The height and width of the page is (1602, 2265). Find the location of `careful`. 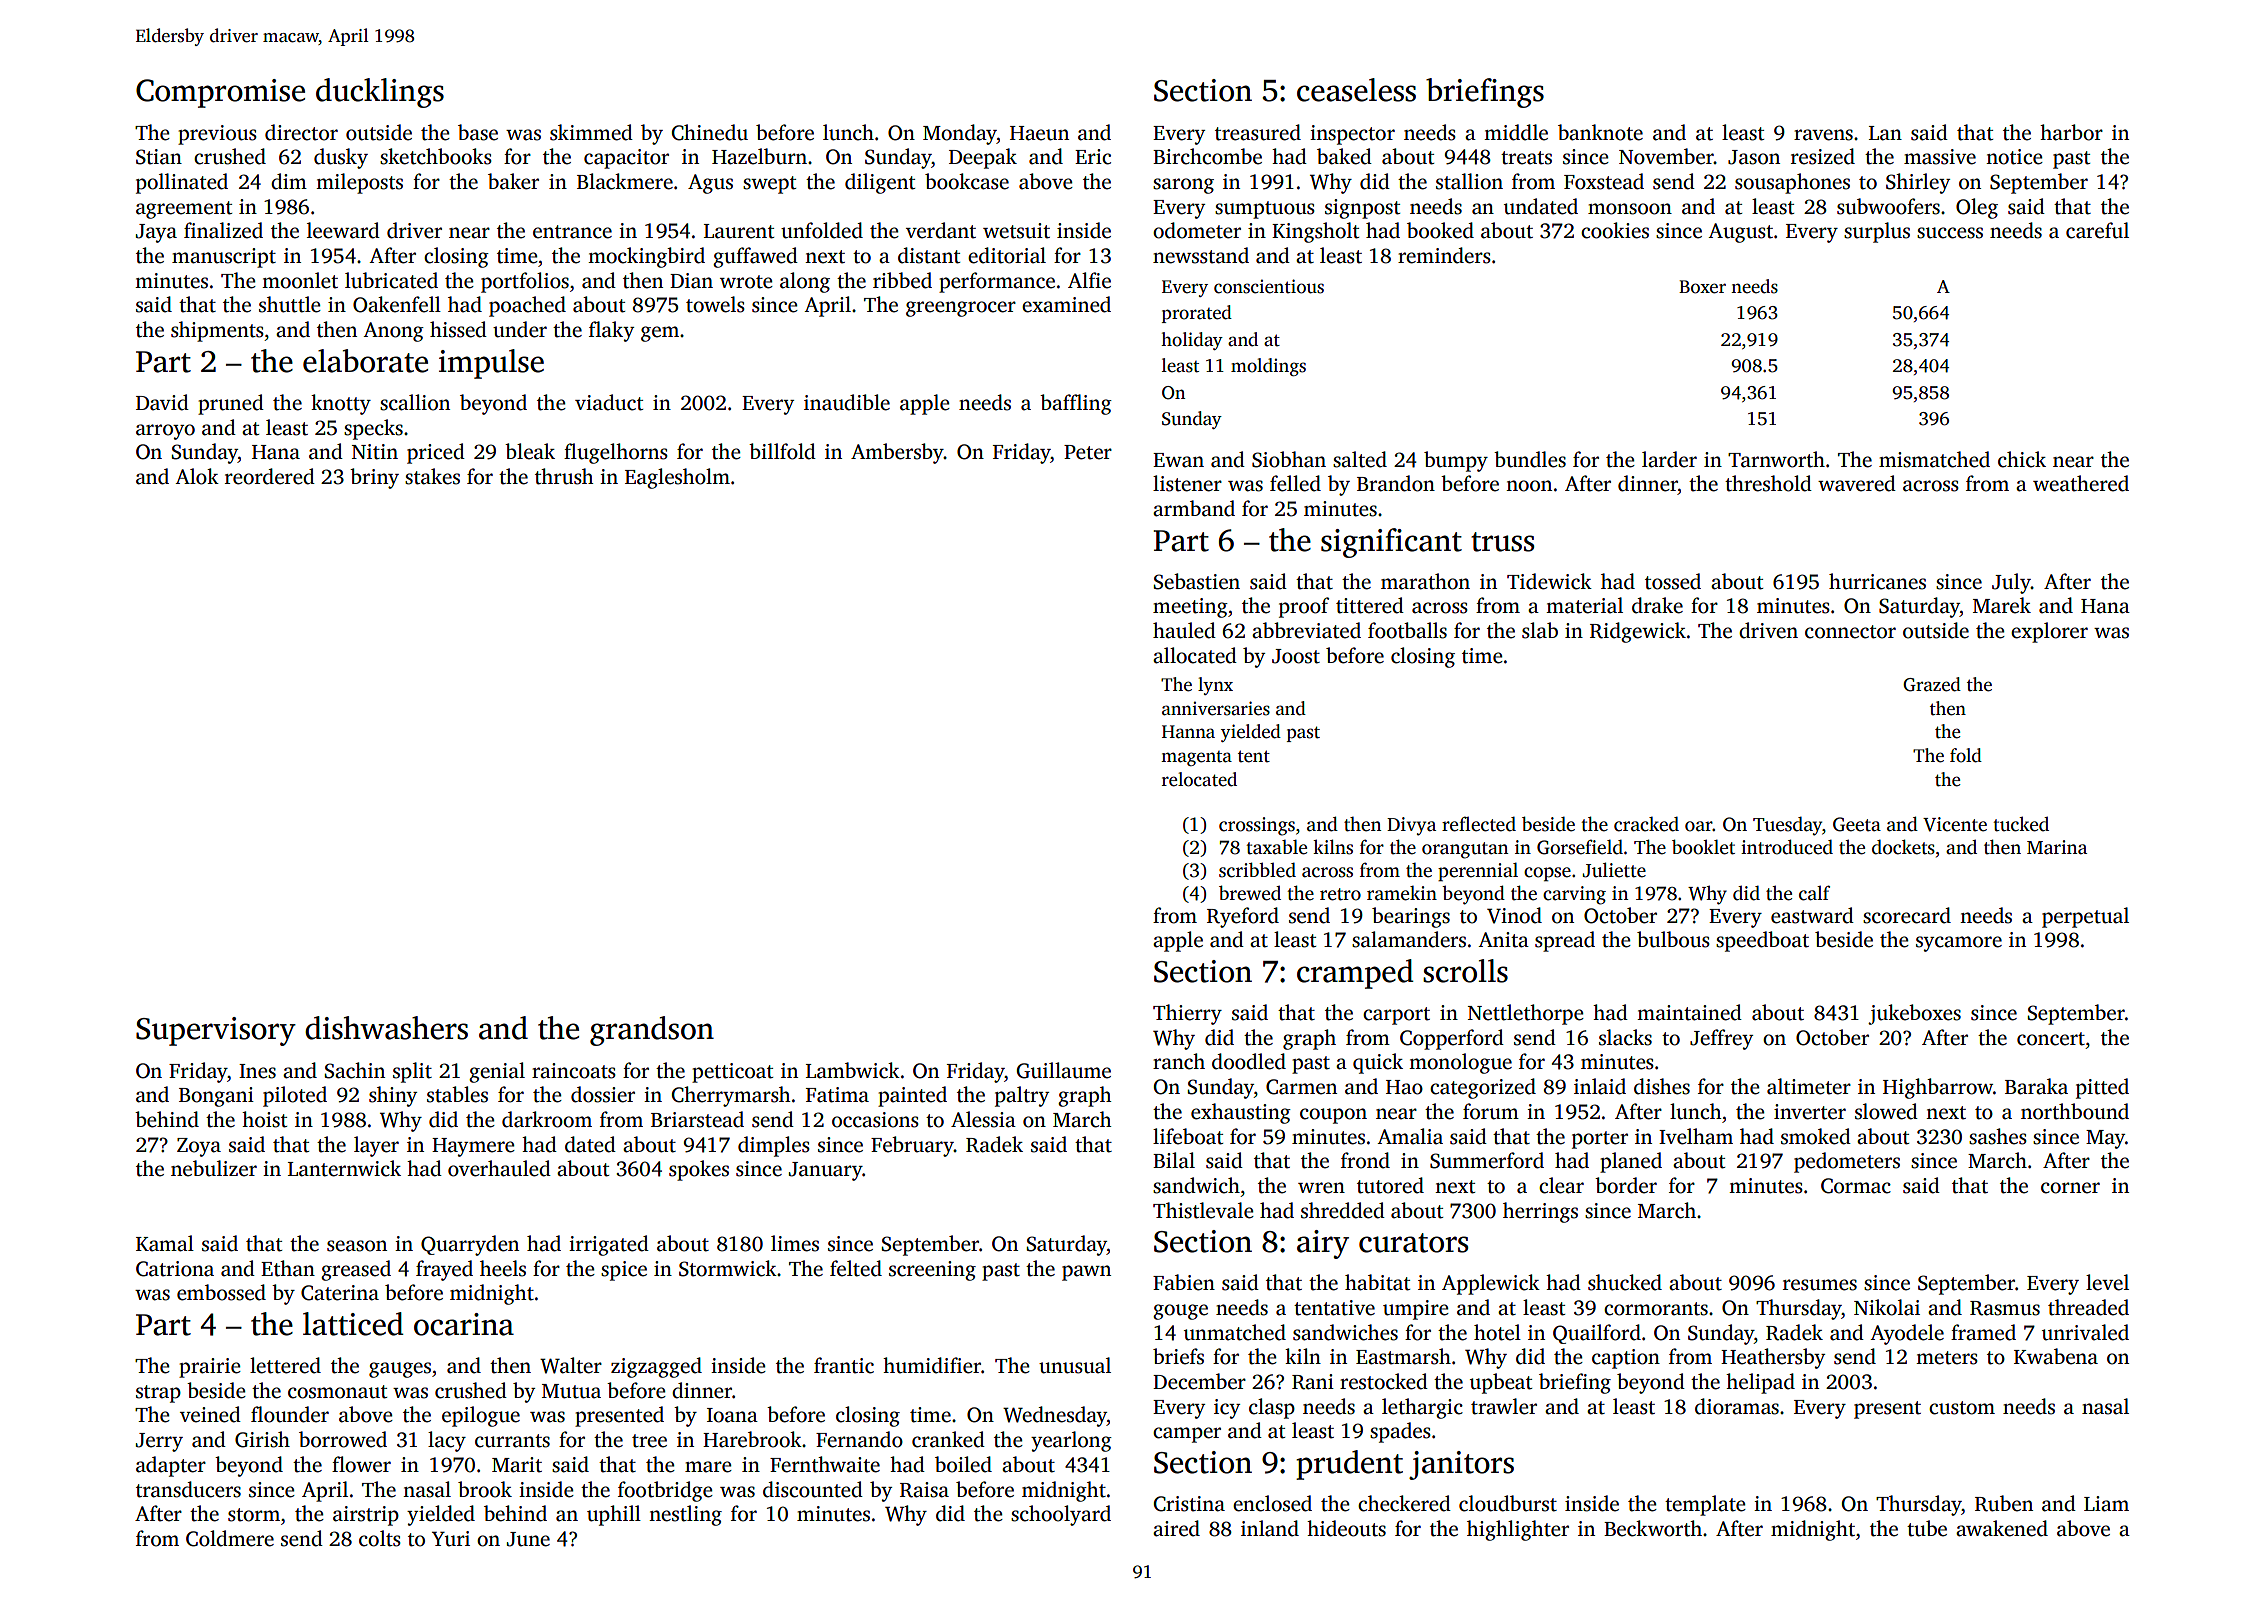

careful is located at coordinates (2097, 230).
